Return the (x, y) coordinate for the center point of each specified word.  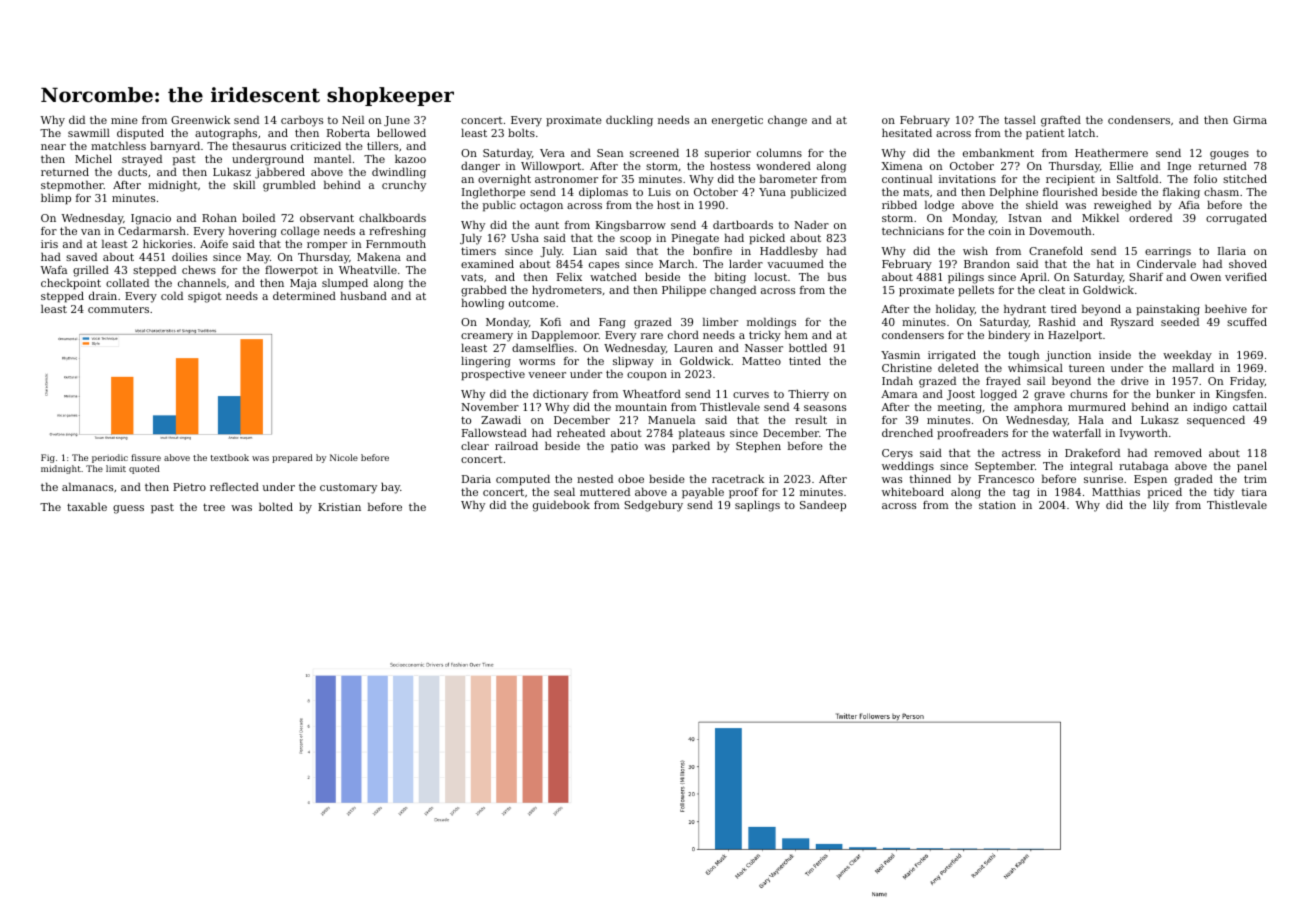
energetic (737, 121)
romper (327, 246)
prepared (292, 458)
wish (975, 250)
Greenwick (200, 120)
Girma (1250, 120)
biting (730, 278)
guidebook (561, 506)
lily (1161, 506)
